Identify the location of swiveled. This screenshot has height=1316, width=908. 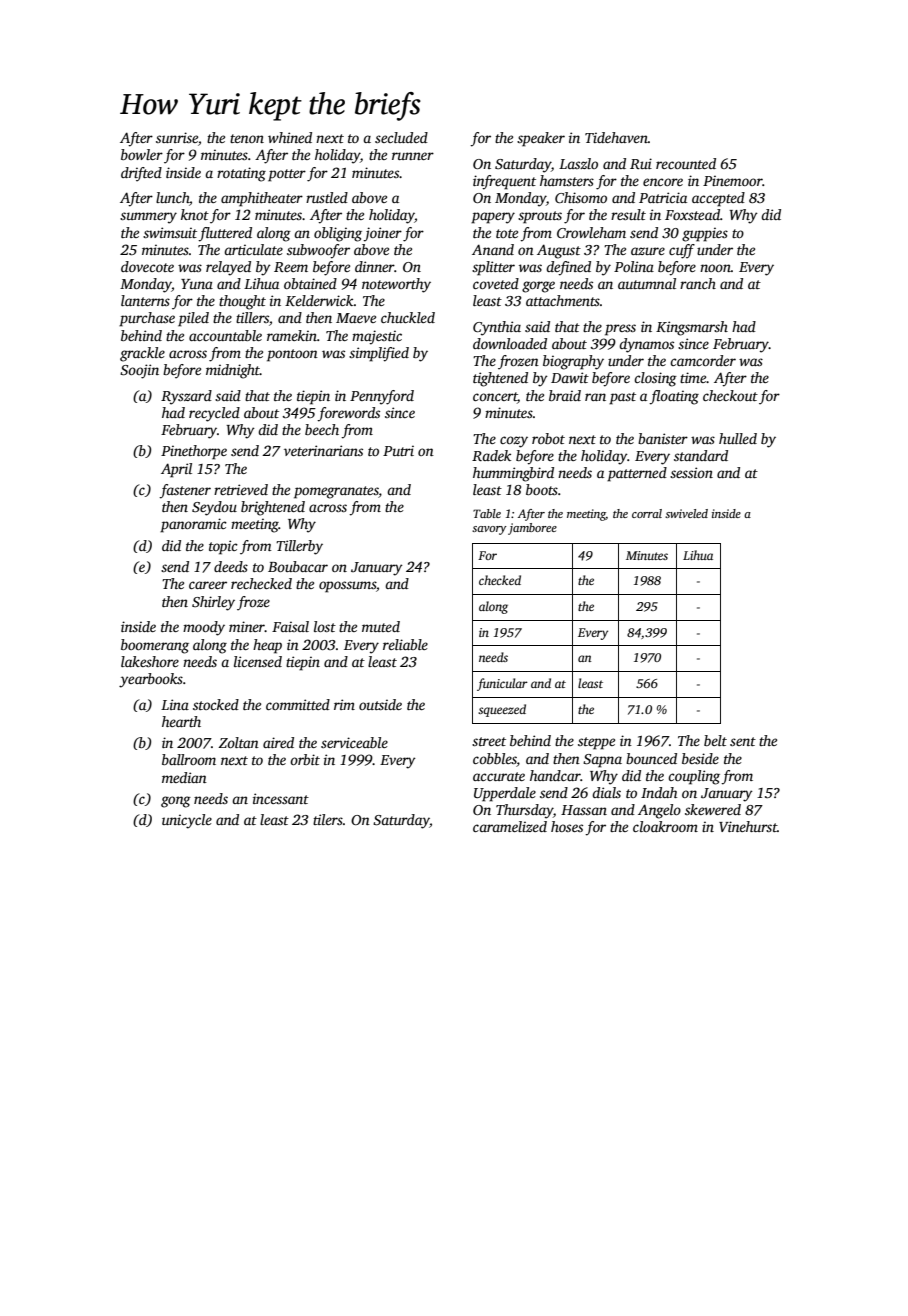
(686, 513).
